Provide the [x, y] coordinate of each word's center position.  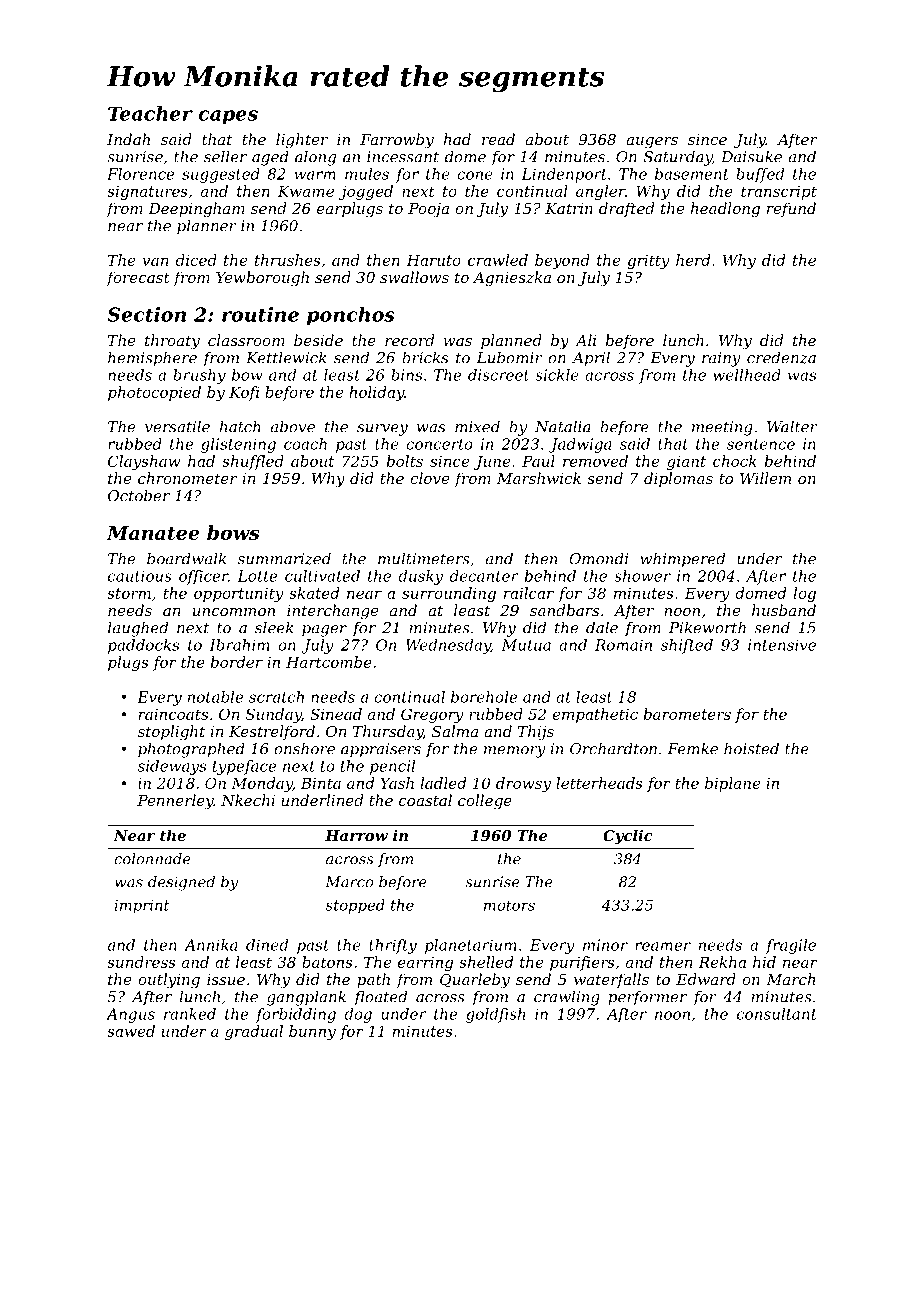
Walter [792, 426]
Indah [128, 139]
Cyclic [628, 837]
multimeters [424, 558]
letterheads [599, 783]
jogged [366, 192]
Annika [211, 945]
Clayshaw [144, 462]
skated [314, 593]
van [155, 261]
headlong [725, 210]
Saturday [678, 158]
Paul [538, 461]
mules [367, 174]
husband [784, 610]
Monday [262, 784]
